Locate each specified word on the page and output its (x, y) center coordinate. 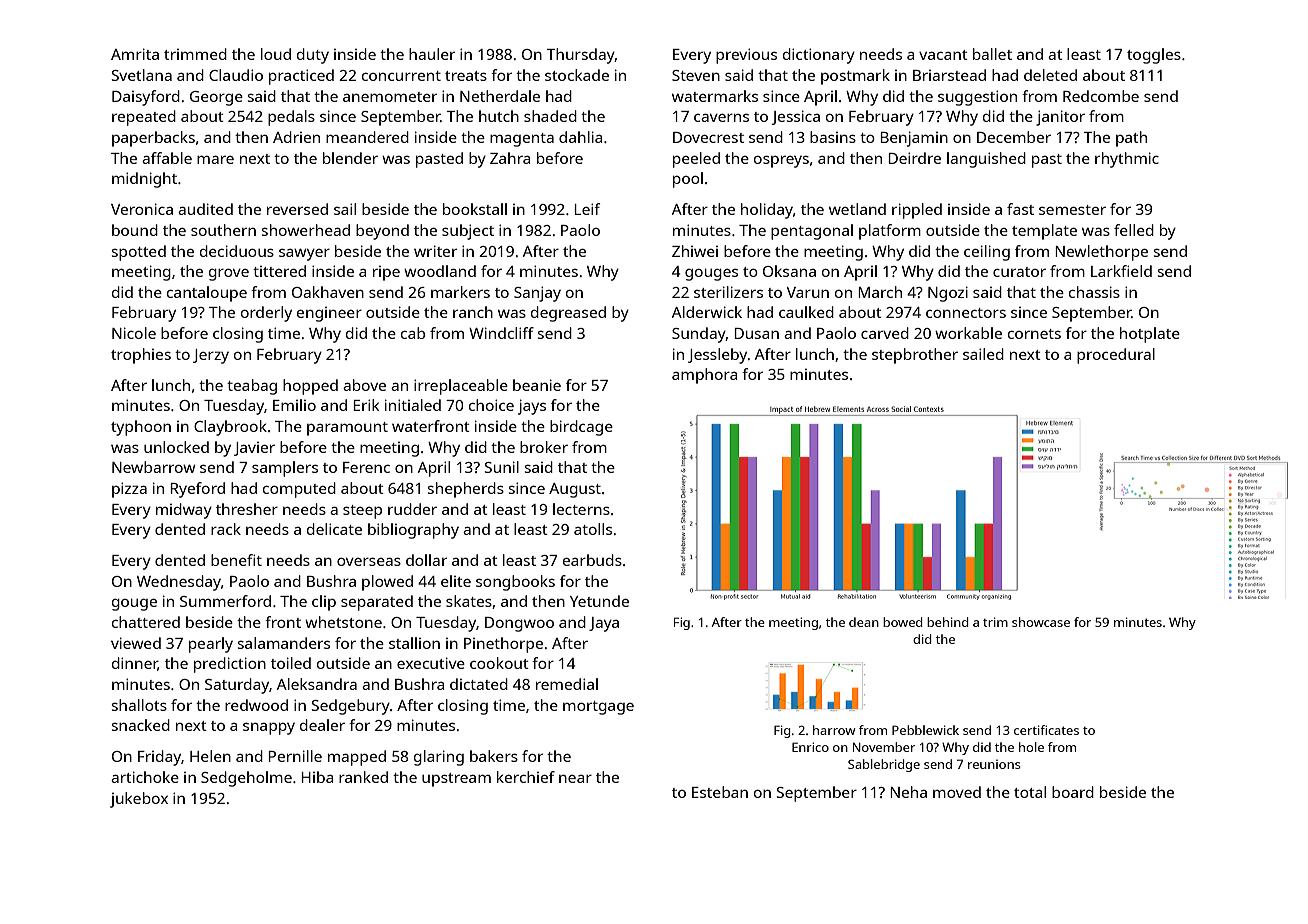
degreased (568, 314)
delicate (334, 529)
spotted (139, 253)
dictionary (819, 56)
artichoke (145, 777)
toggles (1154, 56)
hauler (432, 54)
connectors (966, 313)
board (1073, 792)
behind (948, 622)
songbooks (515, 583)
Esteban (720, 792)
